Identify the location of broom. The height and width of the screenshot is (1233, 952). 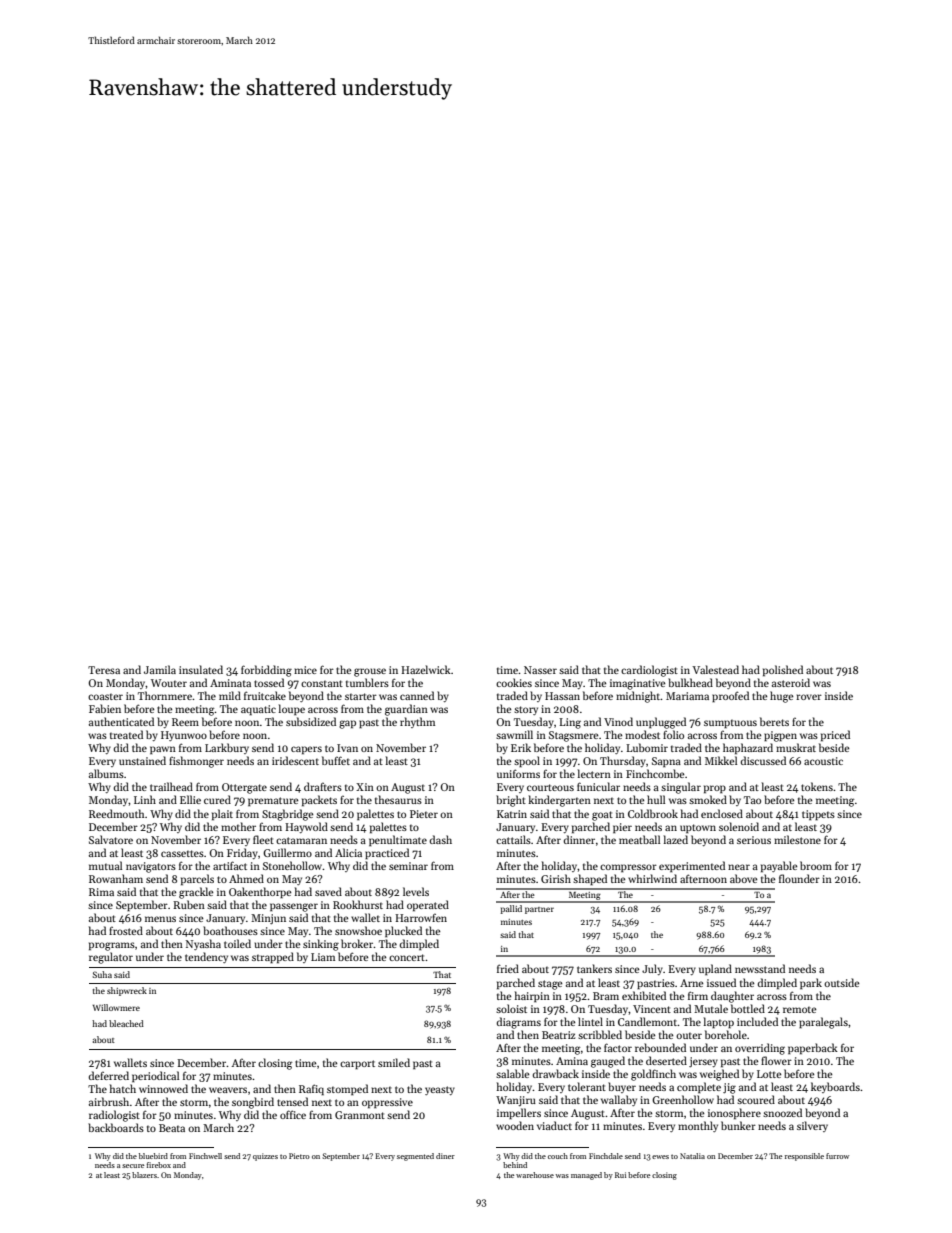
(816, 865).
